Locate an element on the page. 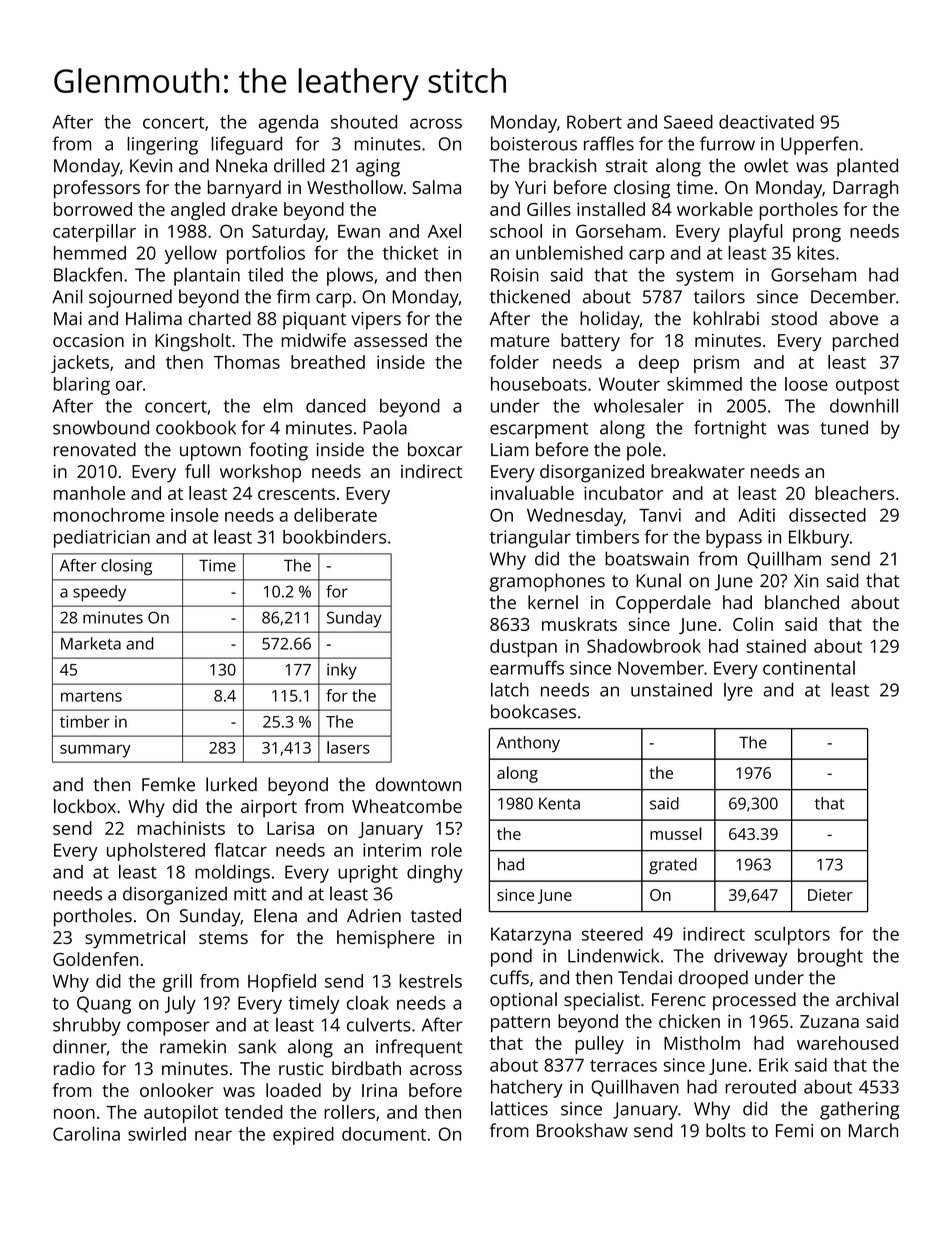 The width and height of the document is (952, 1233). Robert is located at coordinates (594, 122).
